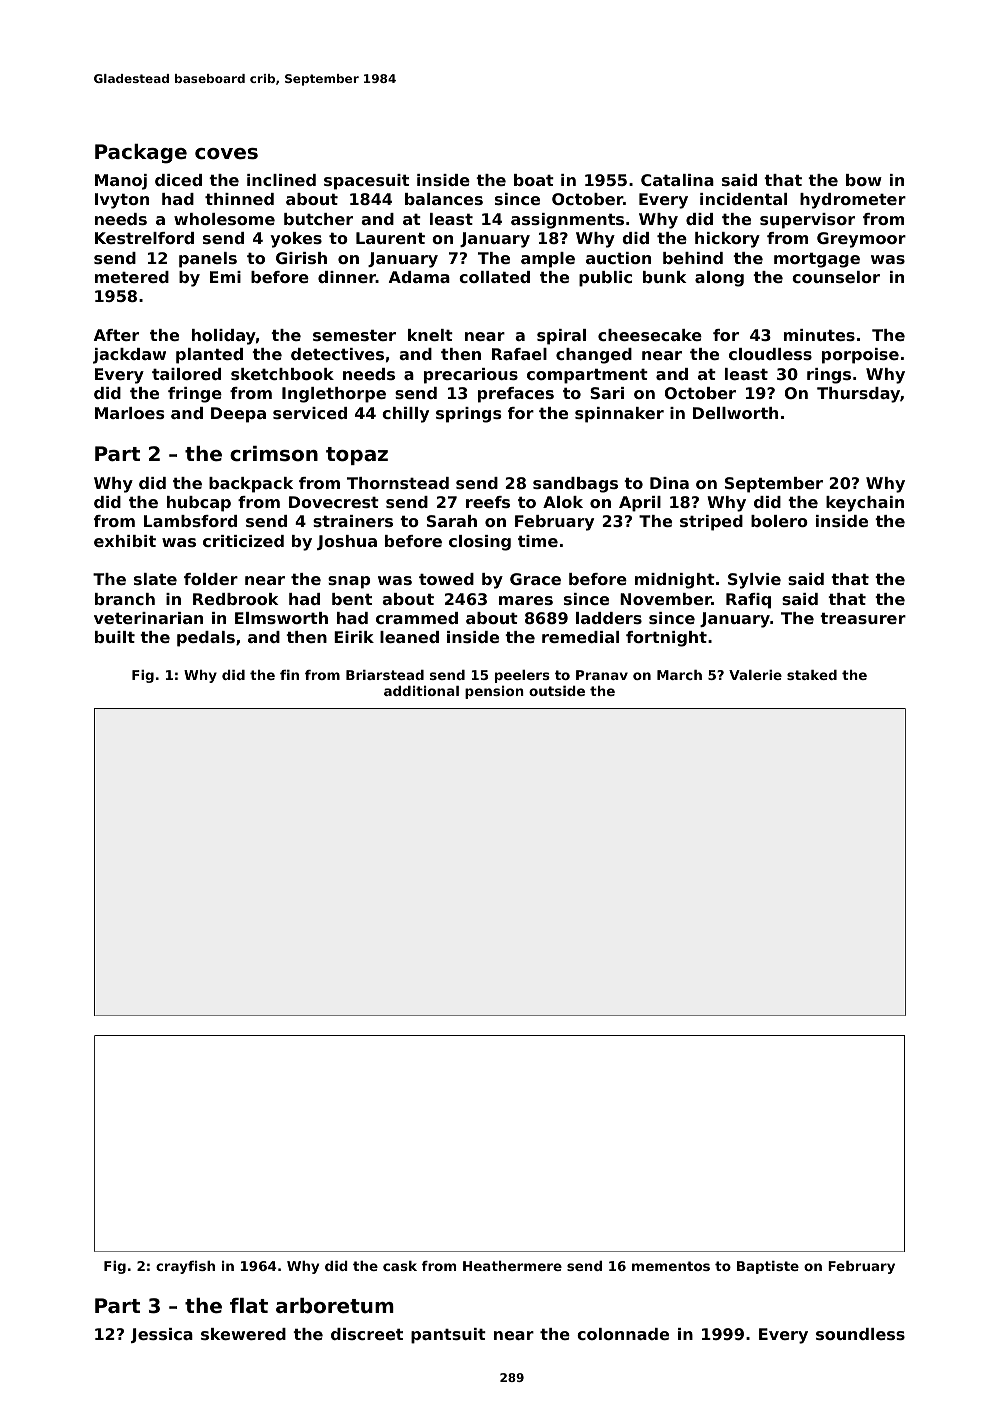  I want to click on staked, so click(812, 675).
